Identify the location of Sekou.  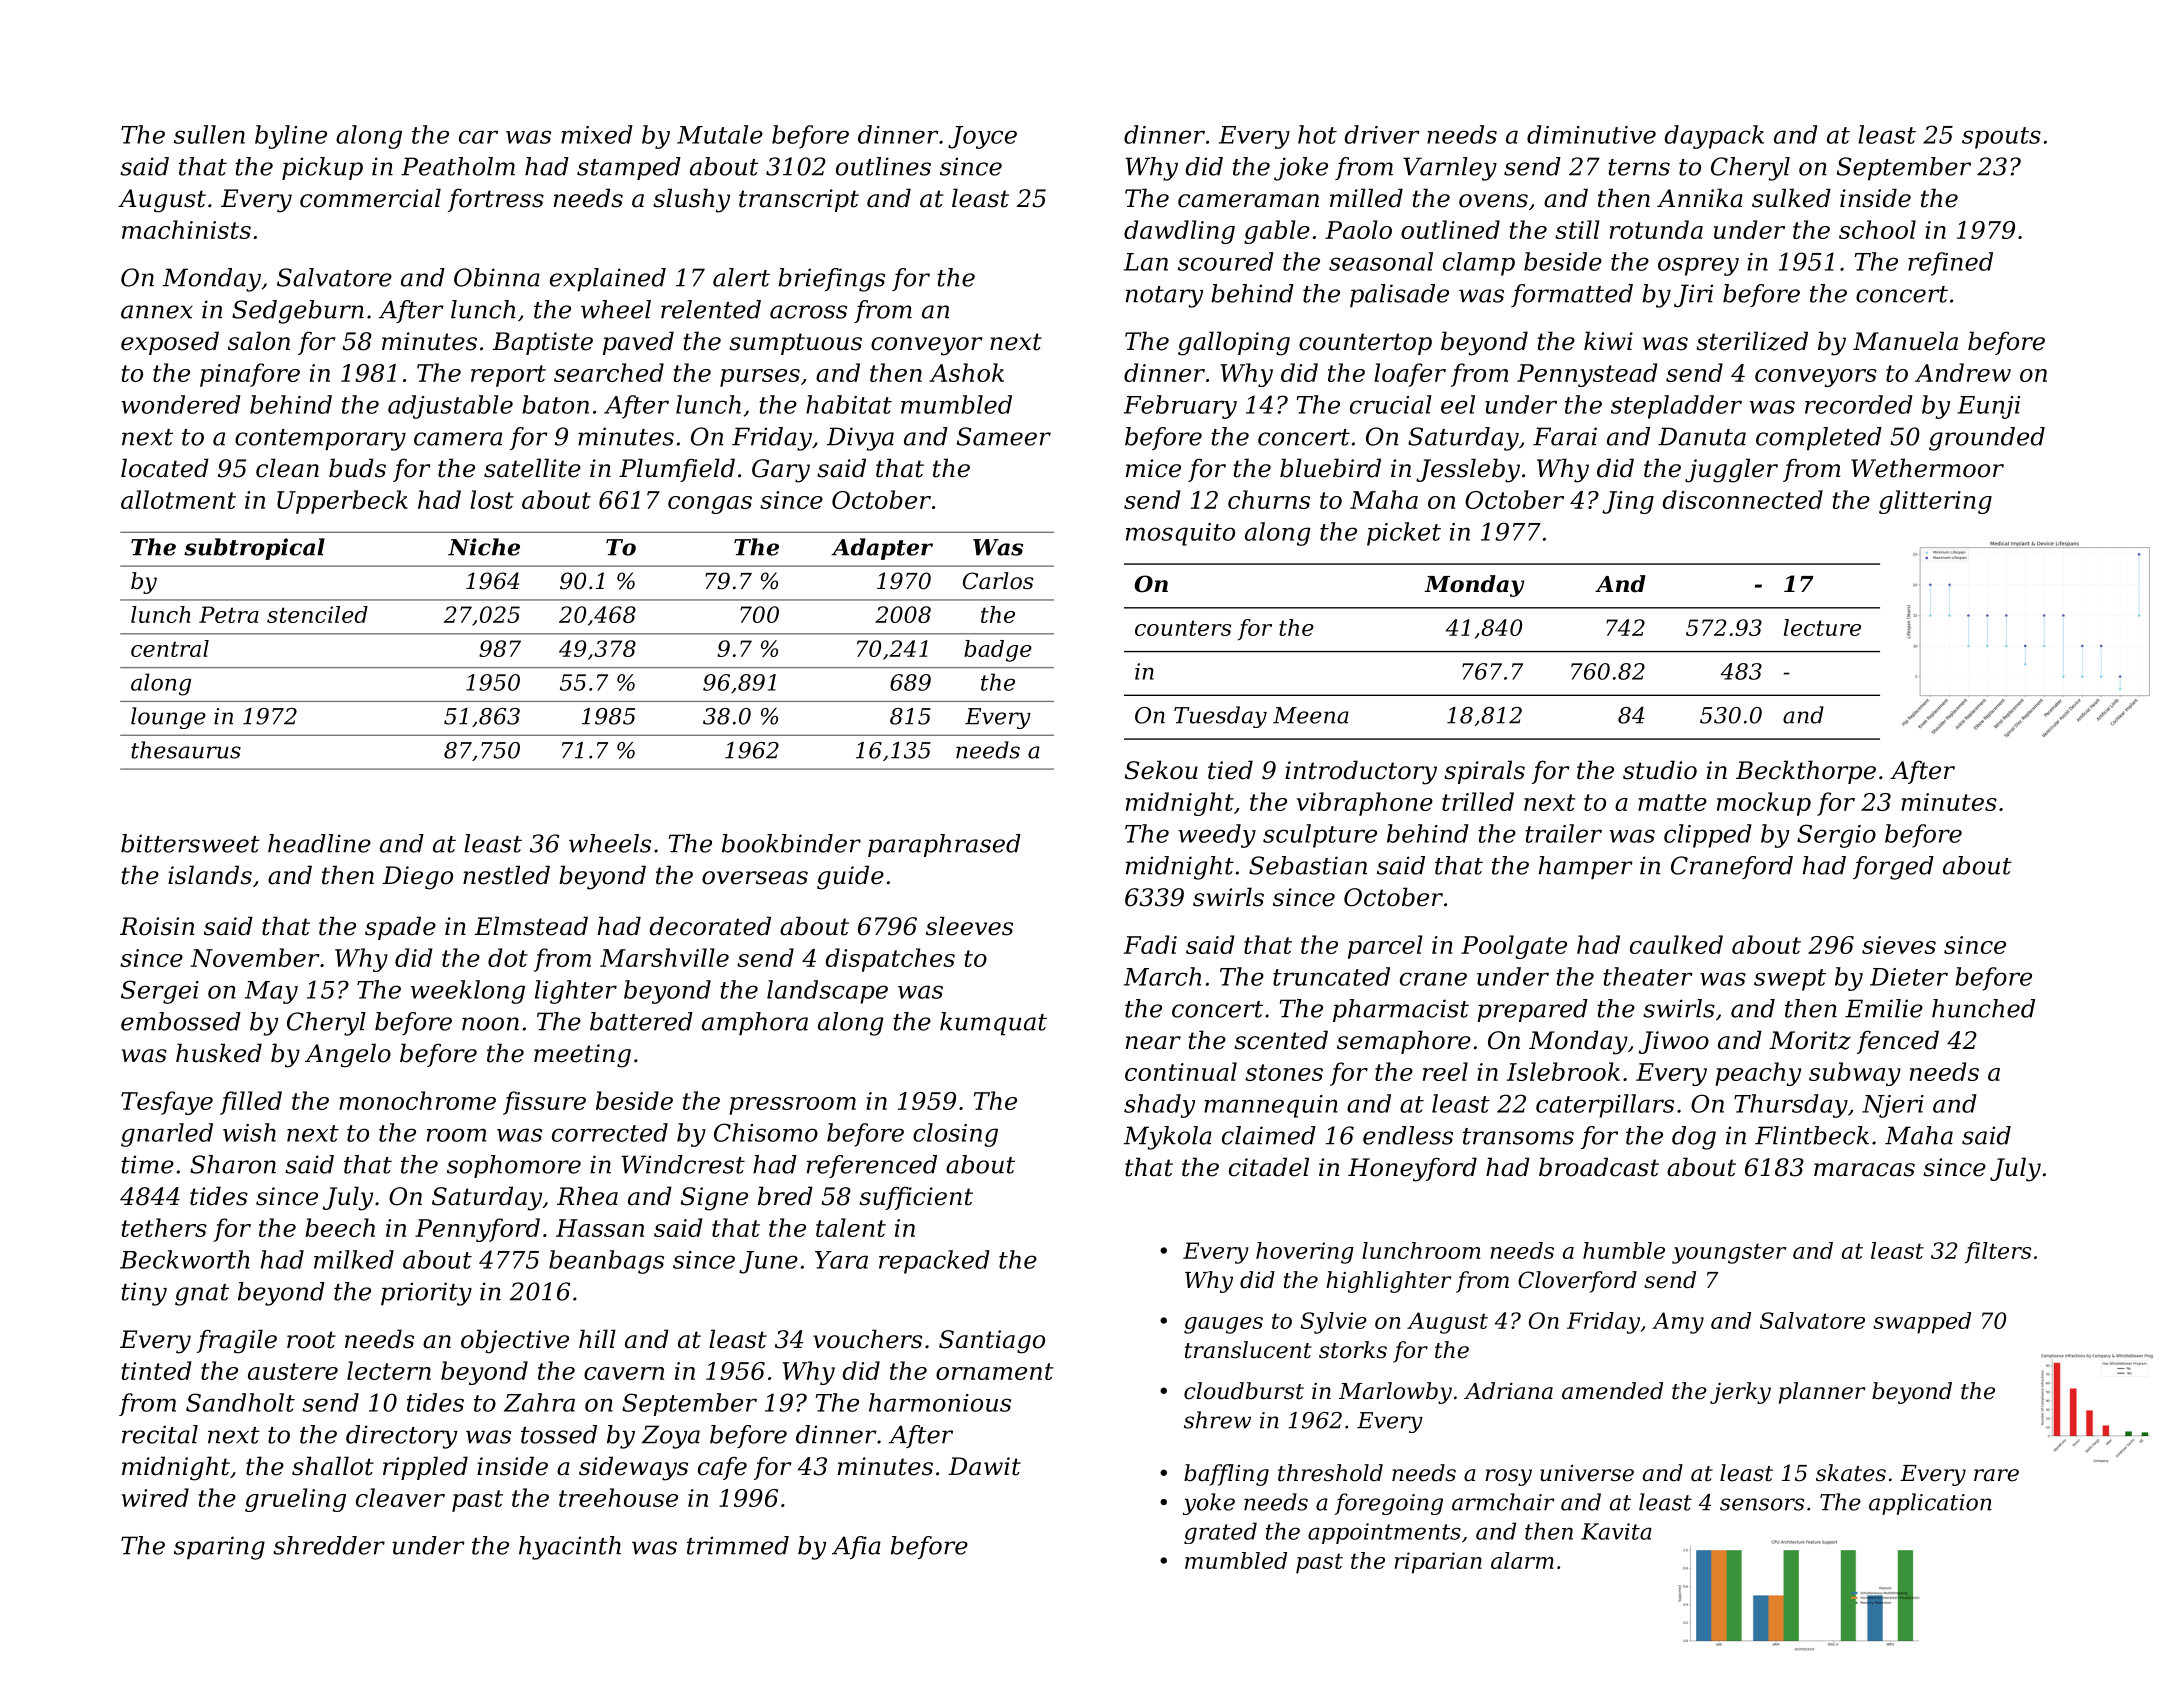
(1161, 770).
